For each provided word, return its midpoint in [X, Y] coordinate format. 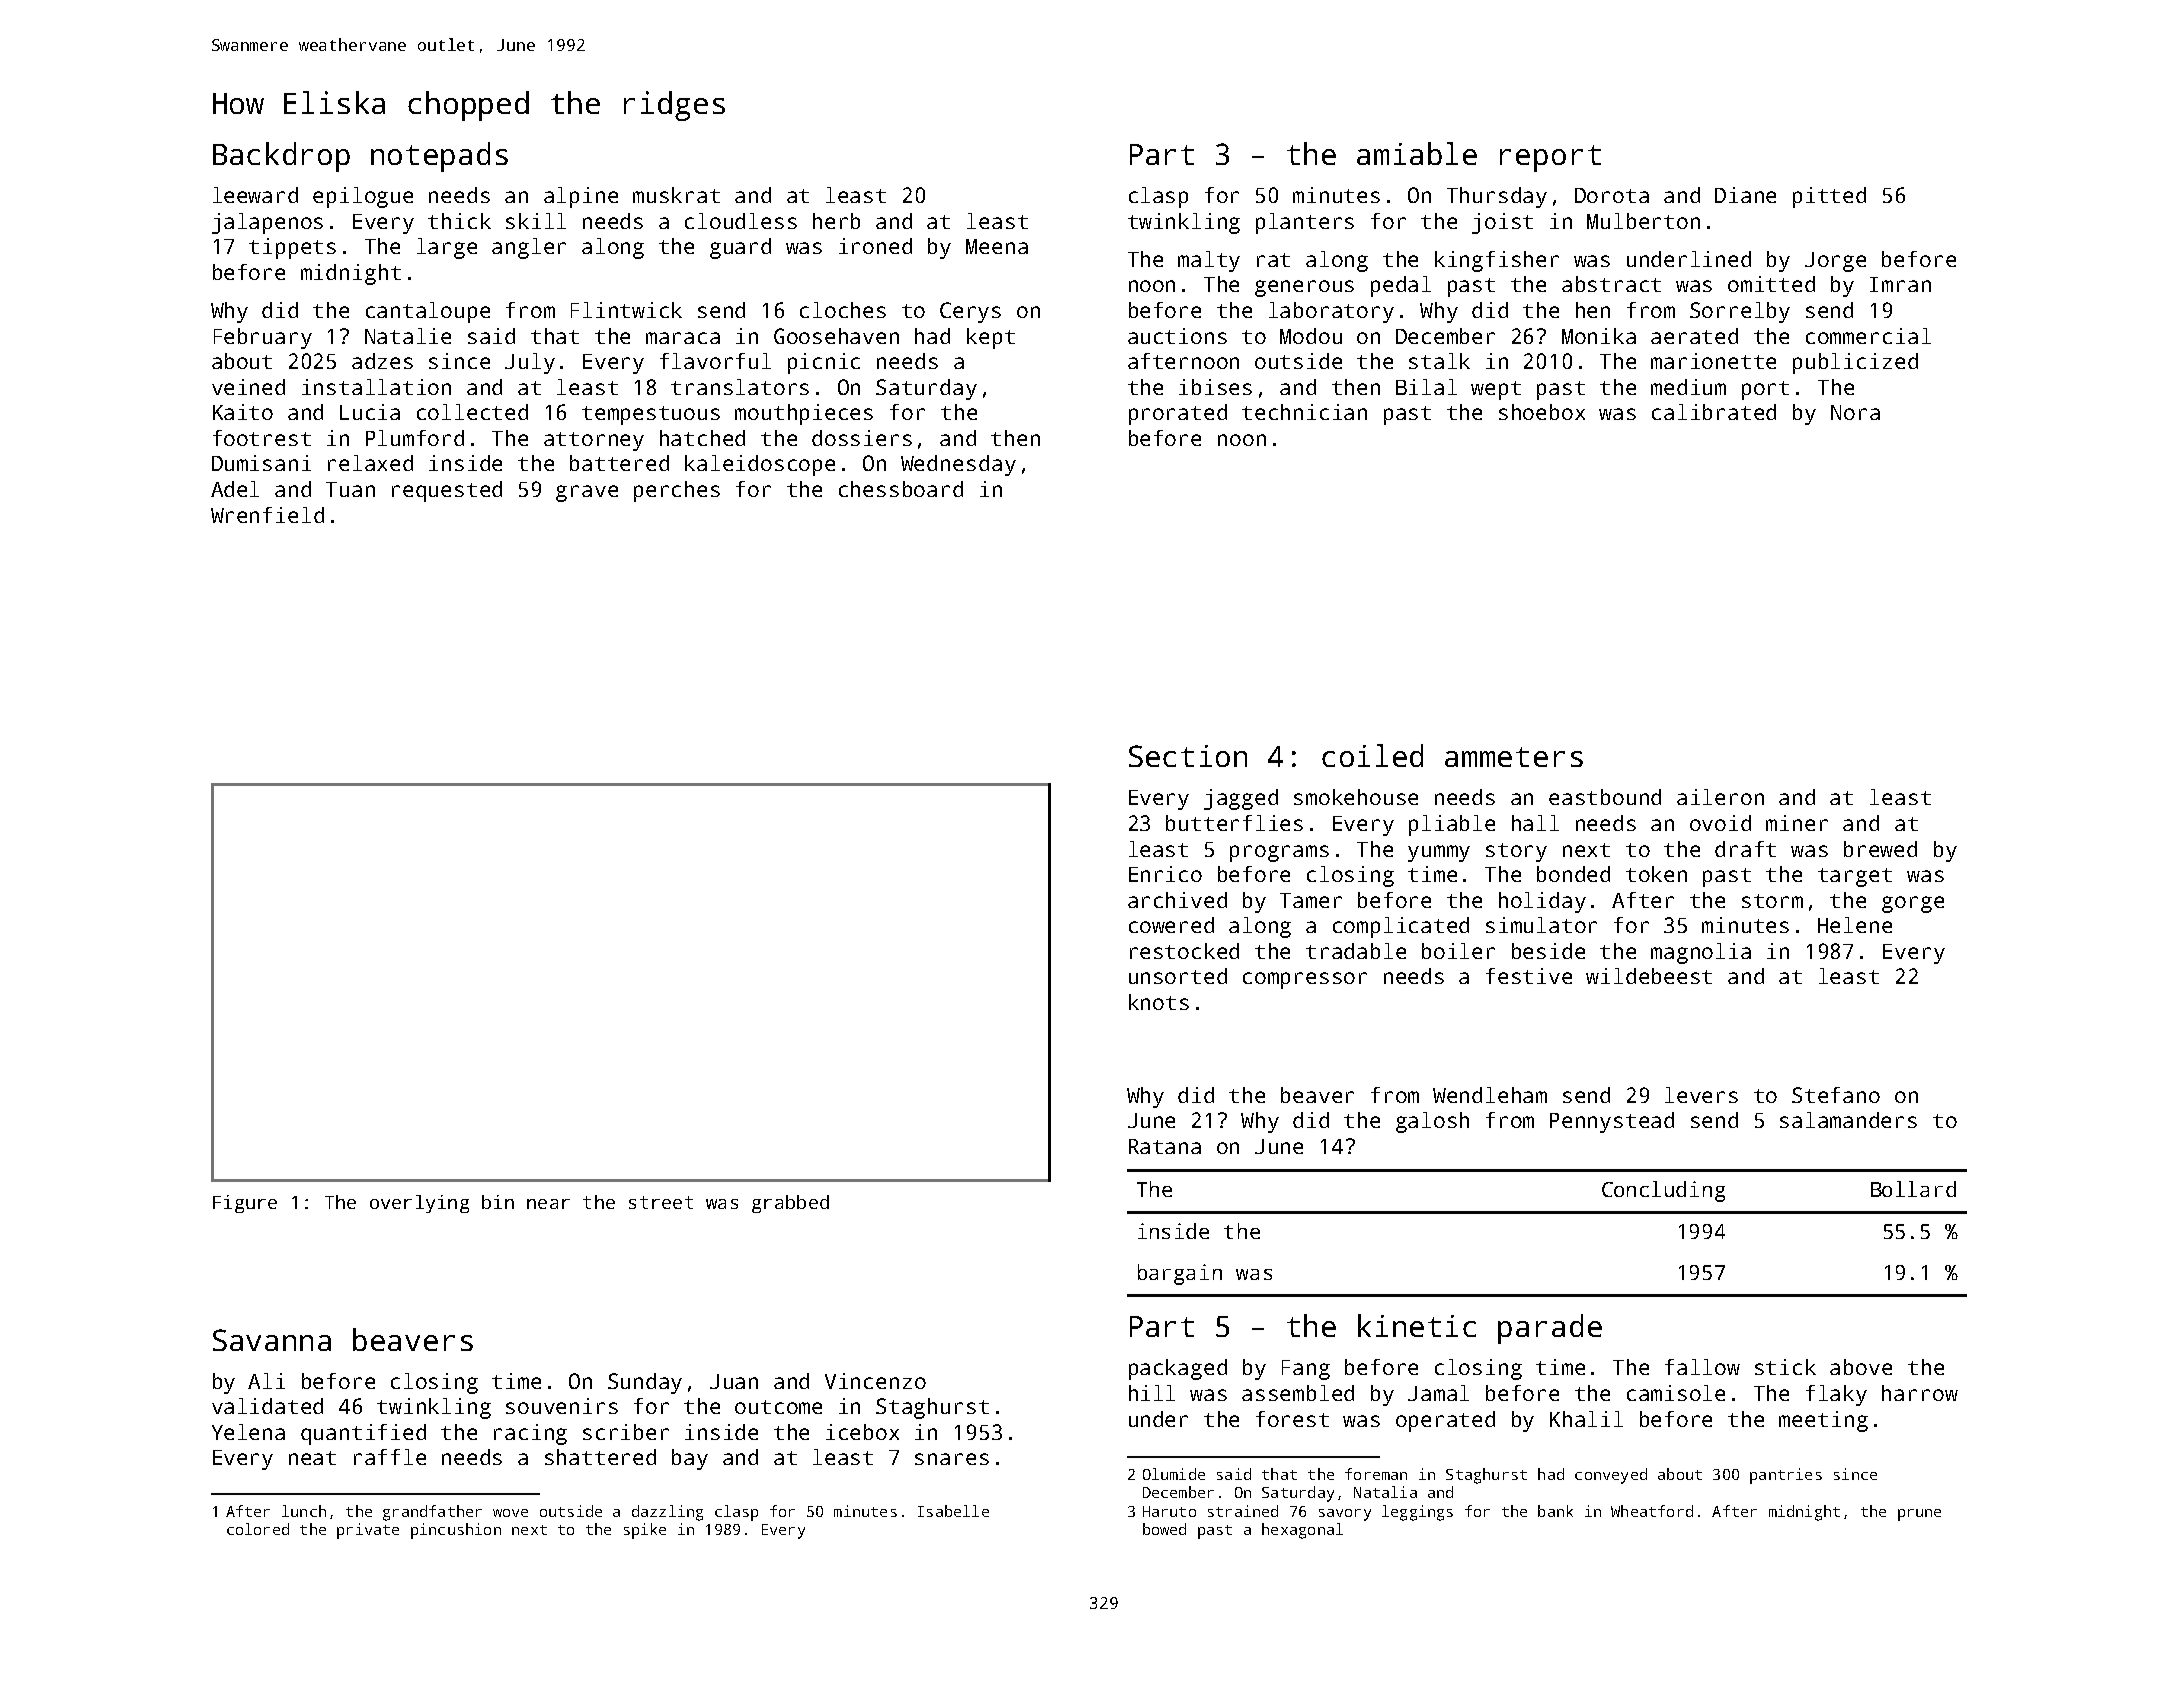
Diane [1745, 195]
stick [1785, 1367]
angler [529, 248]
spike [645, 1531]
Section [1188, 756]
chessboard [901, 489]
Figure [245, 1204]
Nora [1855, 412]
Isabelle [953, 1511]
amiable [1417, 153]
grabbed [790, 1204]
